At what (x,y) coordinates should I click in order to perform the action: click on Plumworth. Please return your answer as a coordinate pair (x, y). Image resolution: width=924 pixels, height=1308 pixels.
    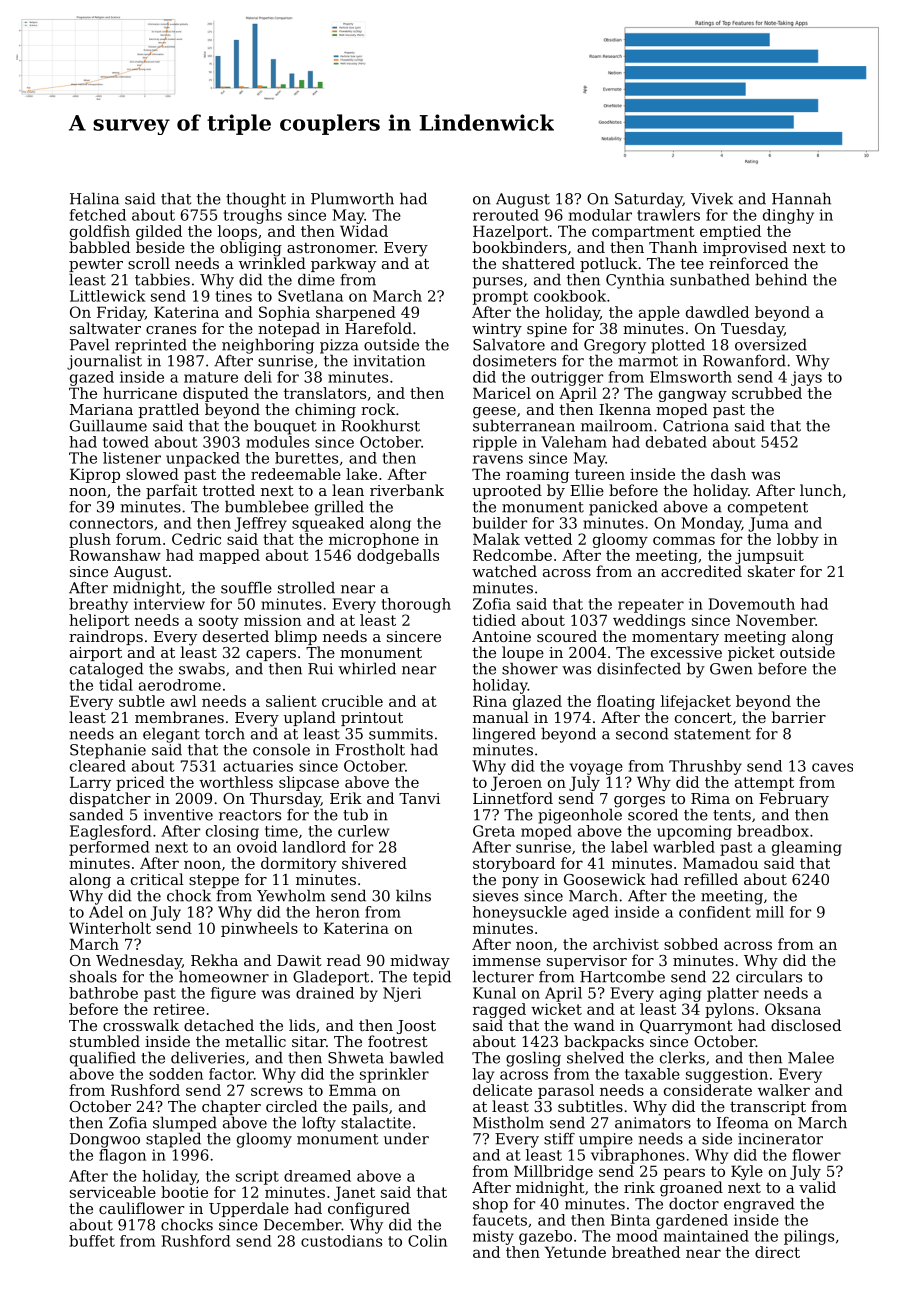
    Looking at the image, I should click on (352, 198).
